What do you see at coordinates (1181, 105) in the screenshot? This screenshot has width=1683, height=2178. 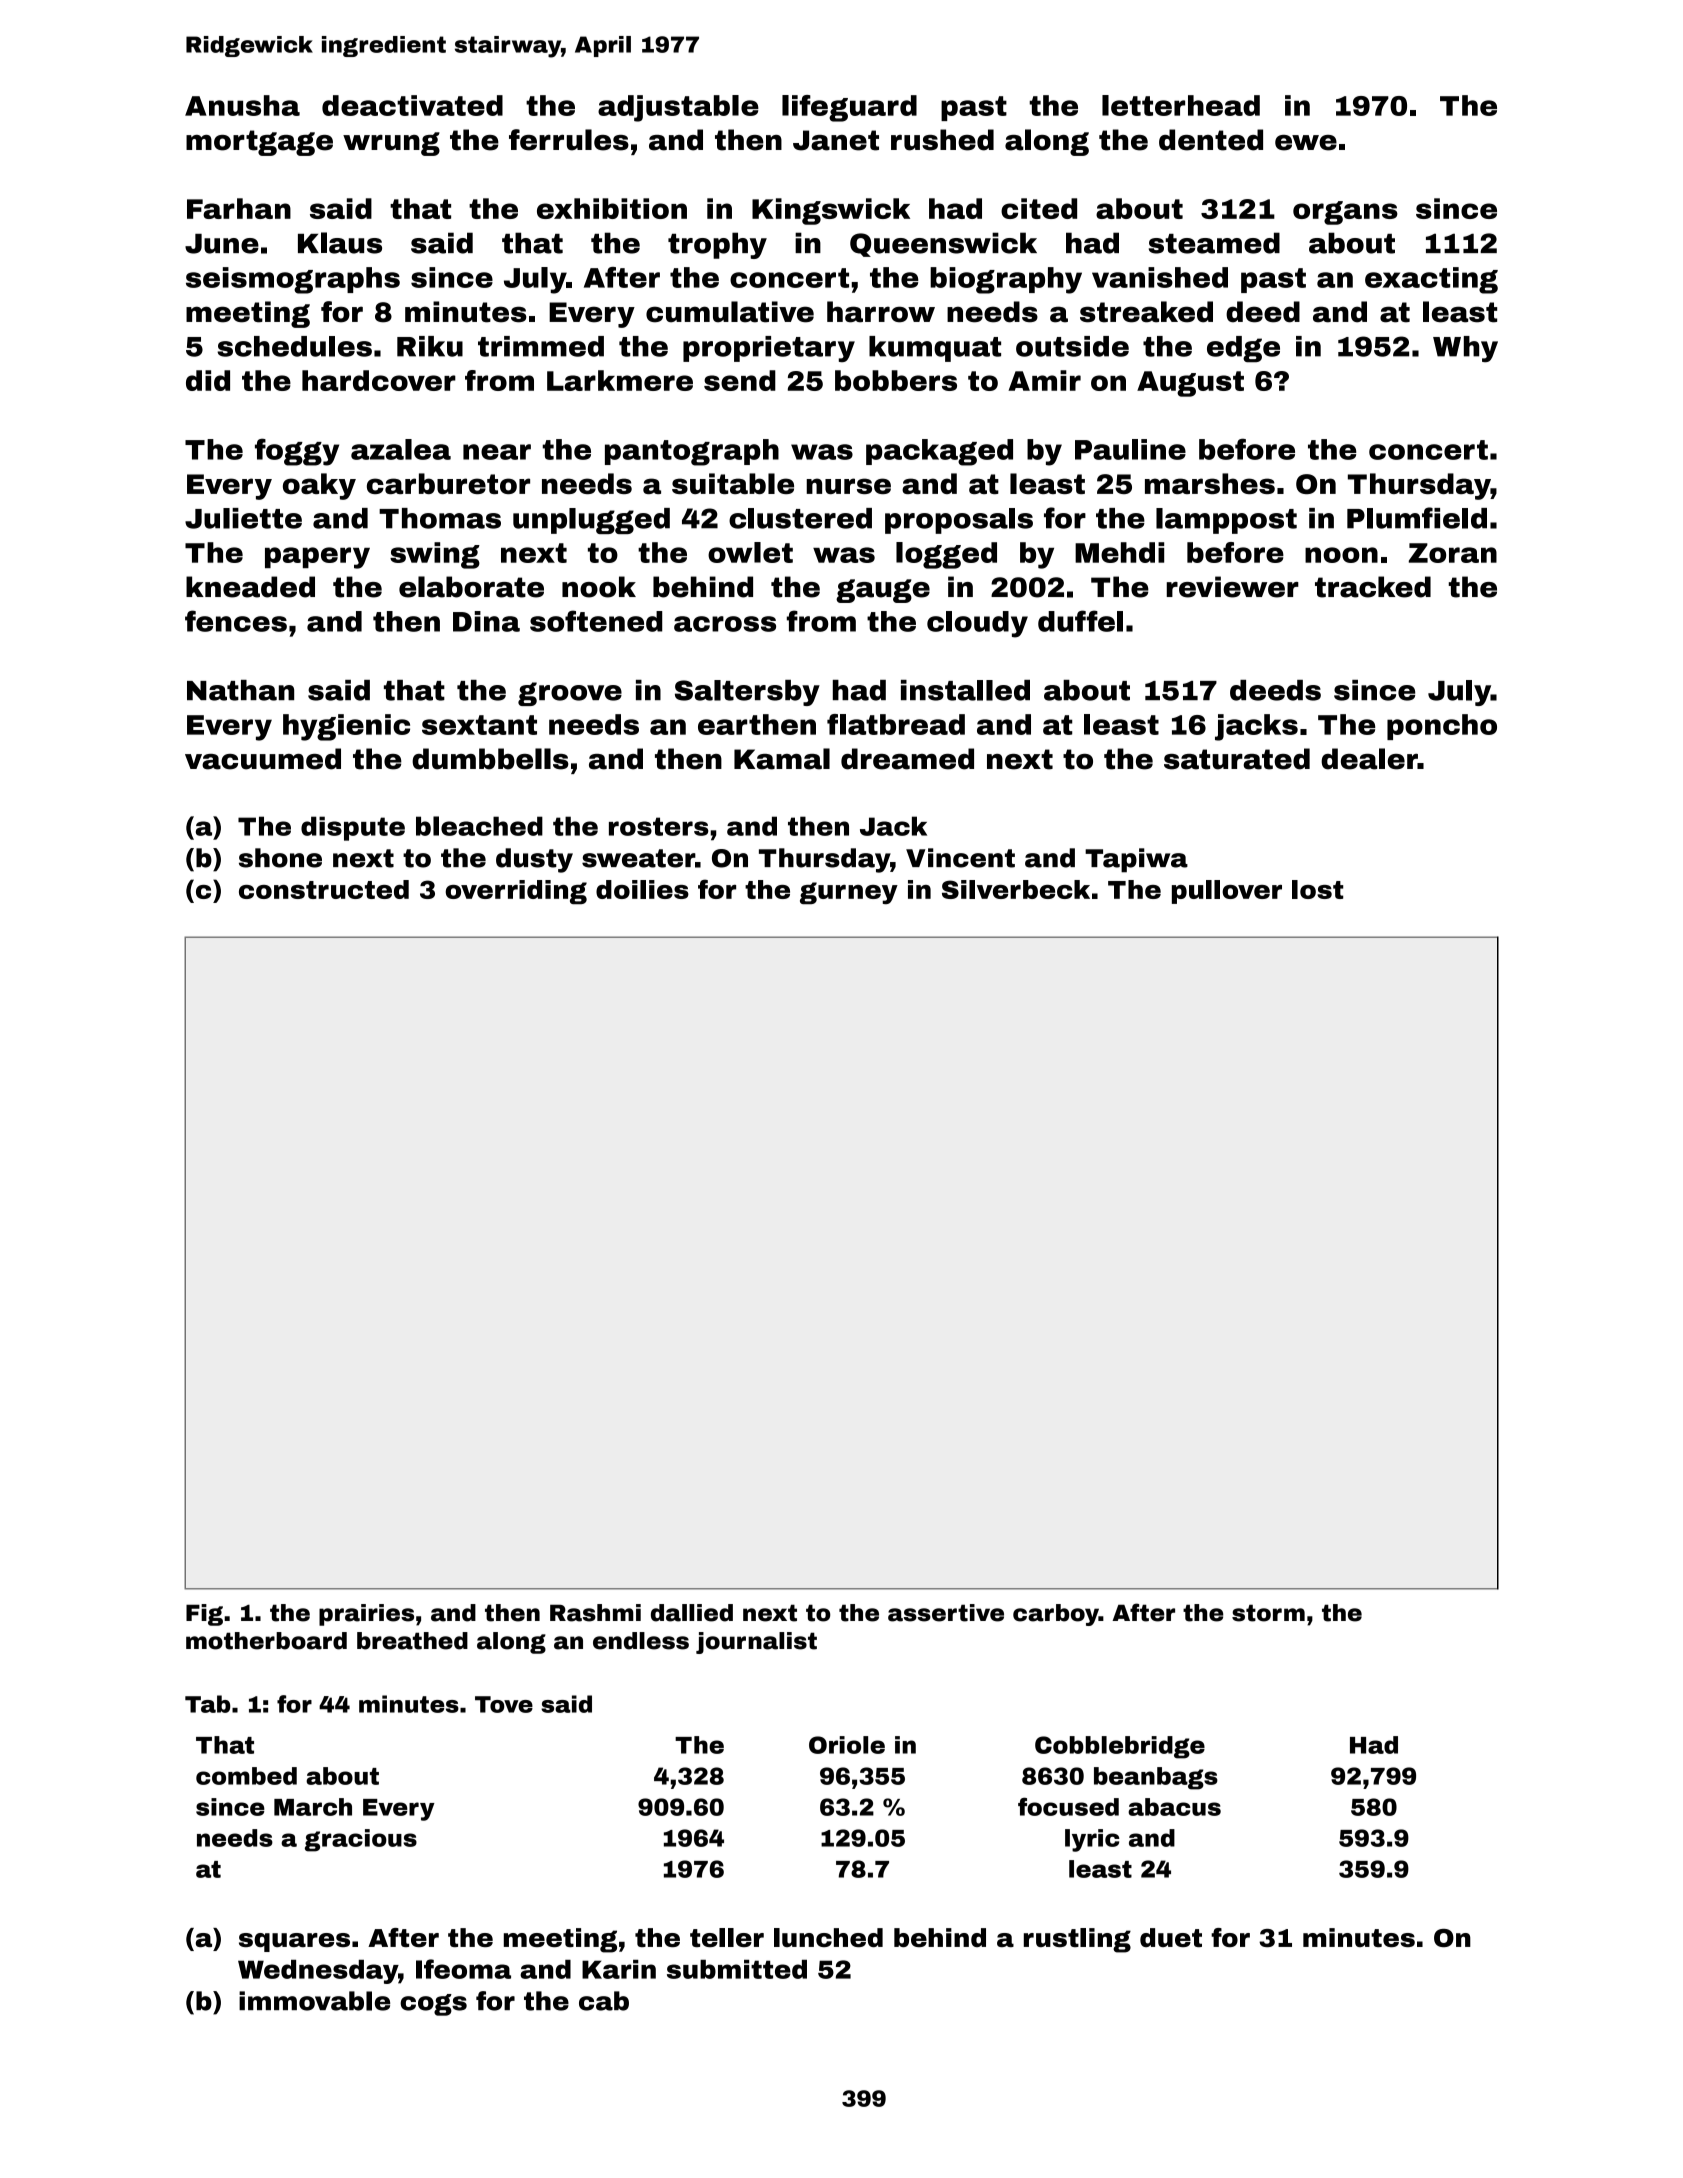 I see `letterhead` at bounding box center [1181, 105].
